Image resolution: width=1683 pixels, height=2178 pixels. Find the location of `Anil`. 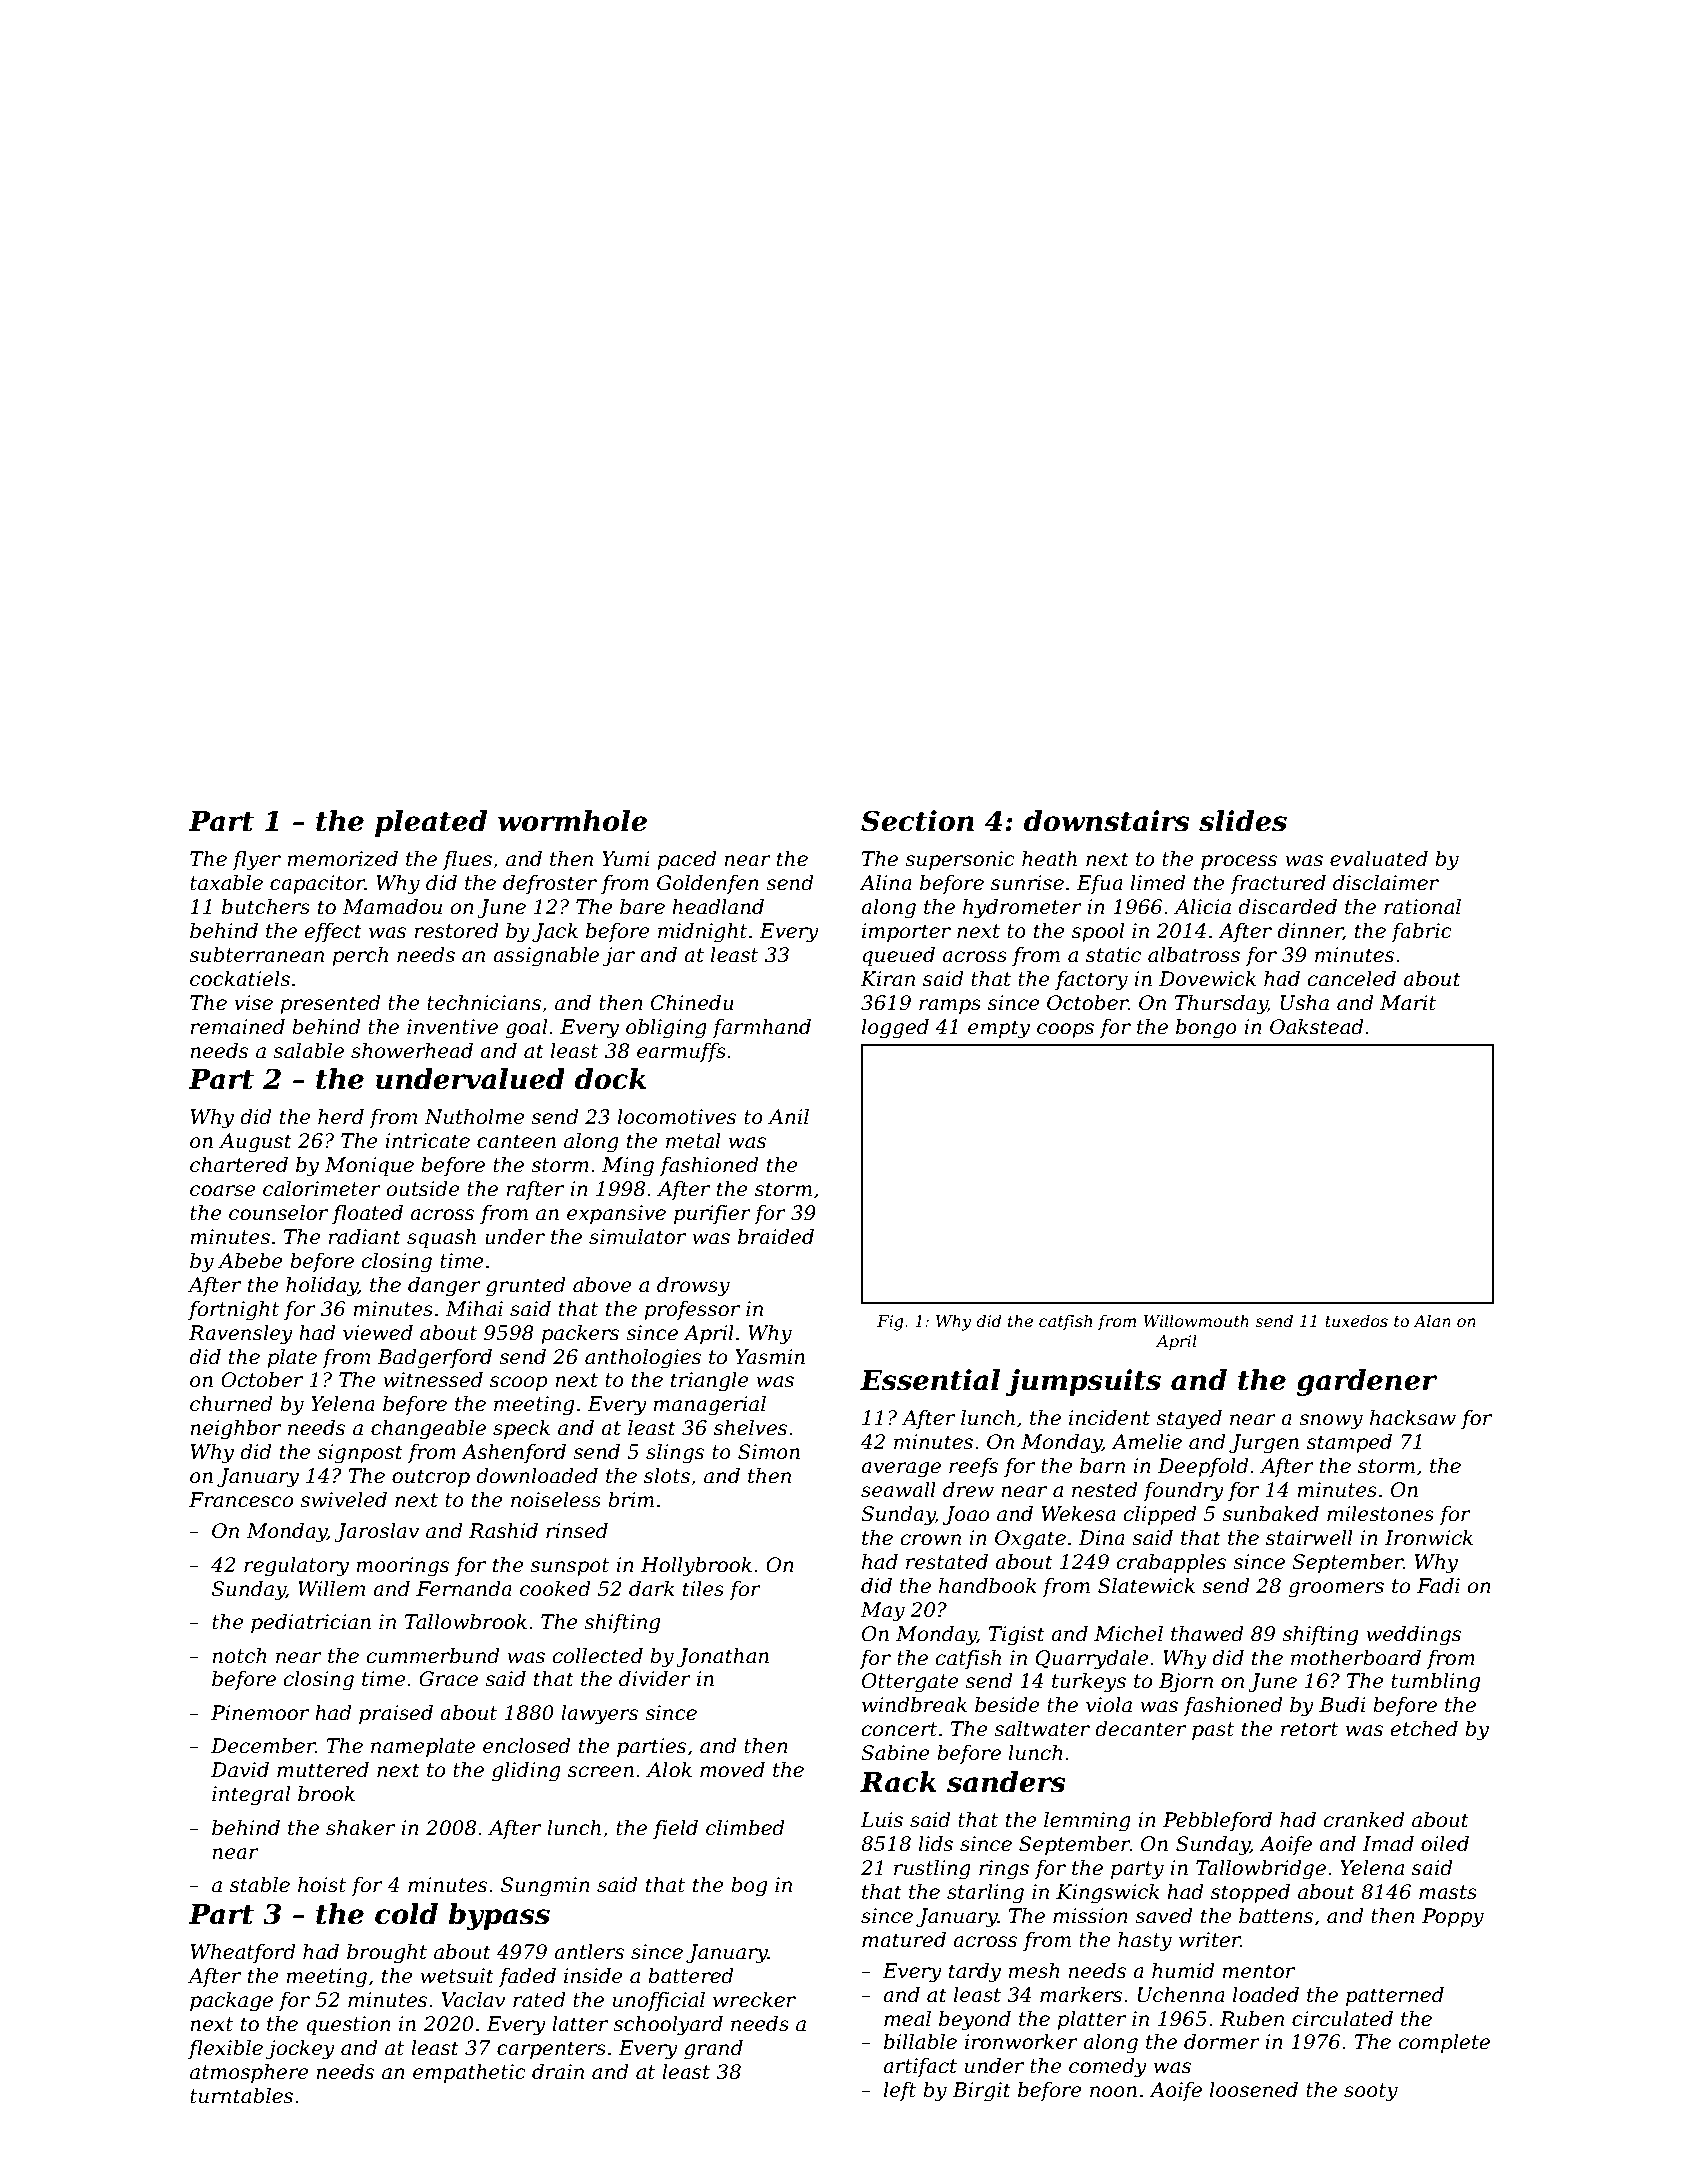

Anil is located at coordinates (788, 1116).
